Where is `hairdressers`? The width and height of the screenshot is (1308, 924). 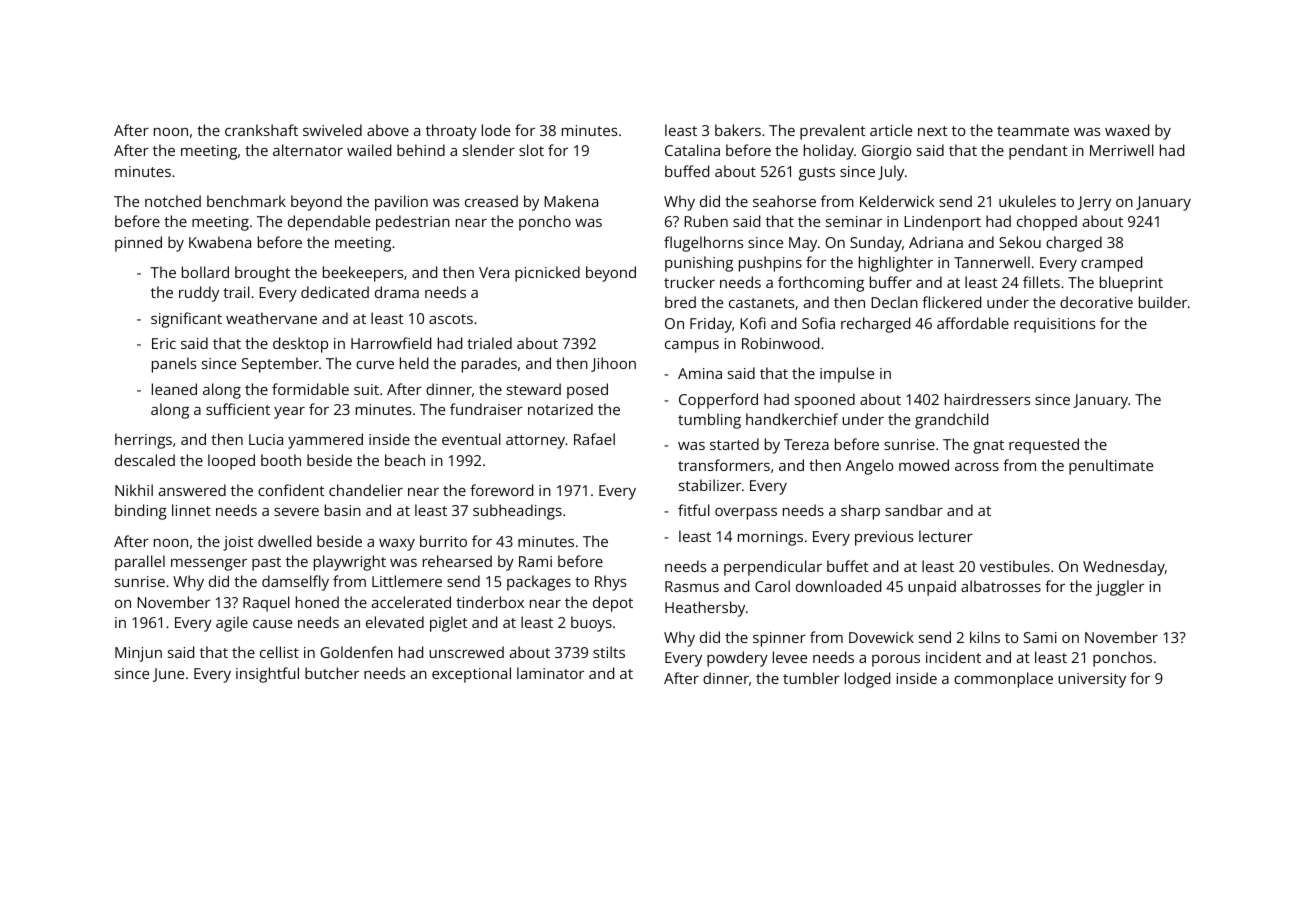 hairdressers is located at coordinates (987, 399).
